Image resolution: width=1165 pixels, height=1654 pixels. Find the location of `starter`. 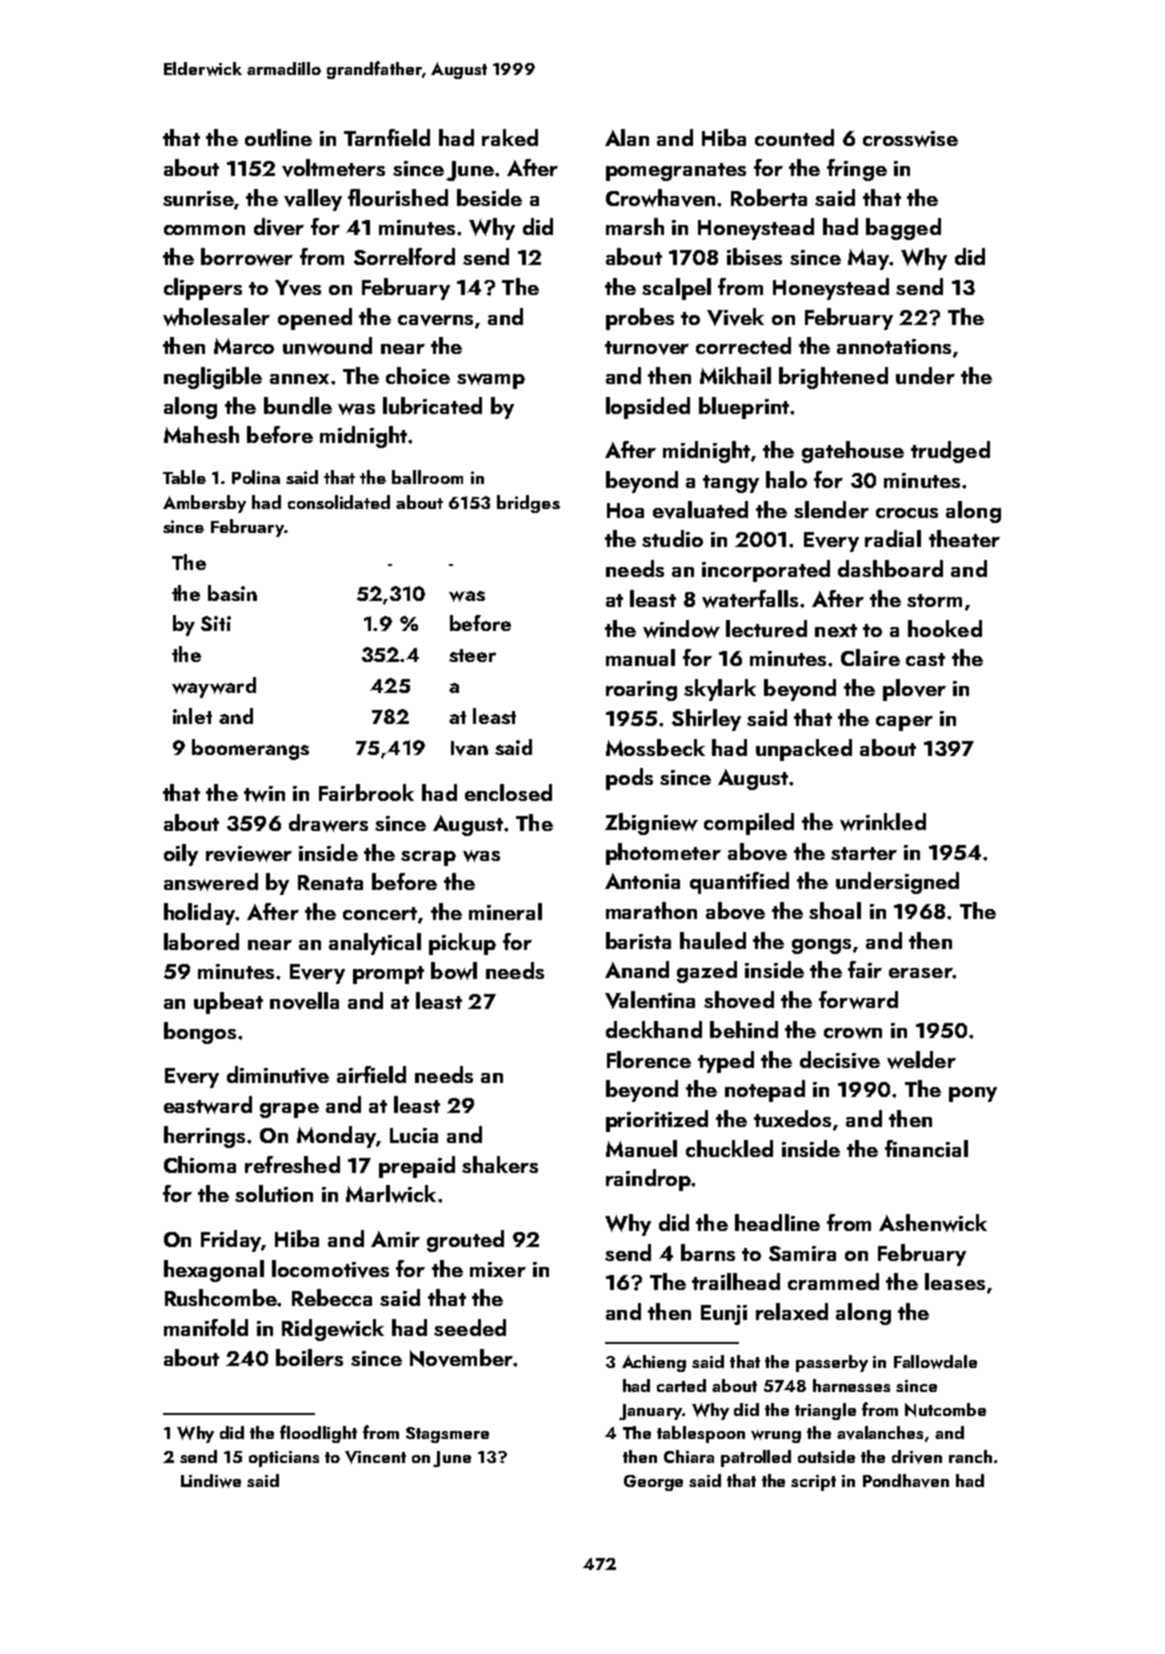

starter is located at coordinates (864, 853).
